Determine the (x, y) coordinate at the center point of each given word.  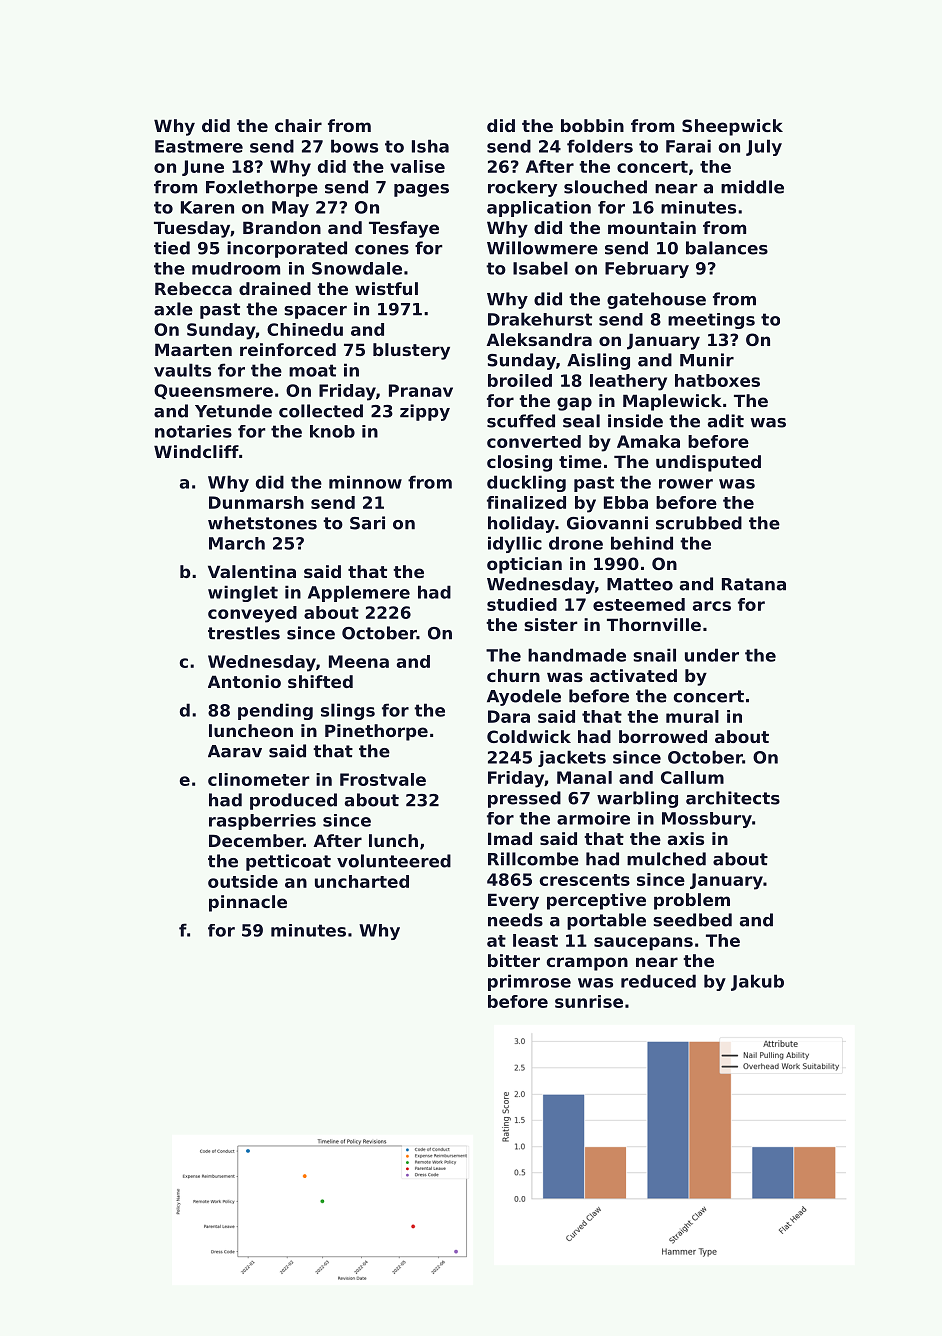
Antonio (244, 681)
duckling (526, 483)
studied (522, 604)
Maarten (193, 349)
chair (298, 125)
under (712, 655)
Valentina (252, 571)
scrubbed (699, 523)
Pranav (421, 390)
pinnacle (248, 903)
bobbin (592, 125)
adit (726, 421)
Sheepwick (732, 127)
